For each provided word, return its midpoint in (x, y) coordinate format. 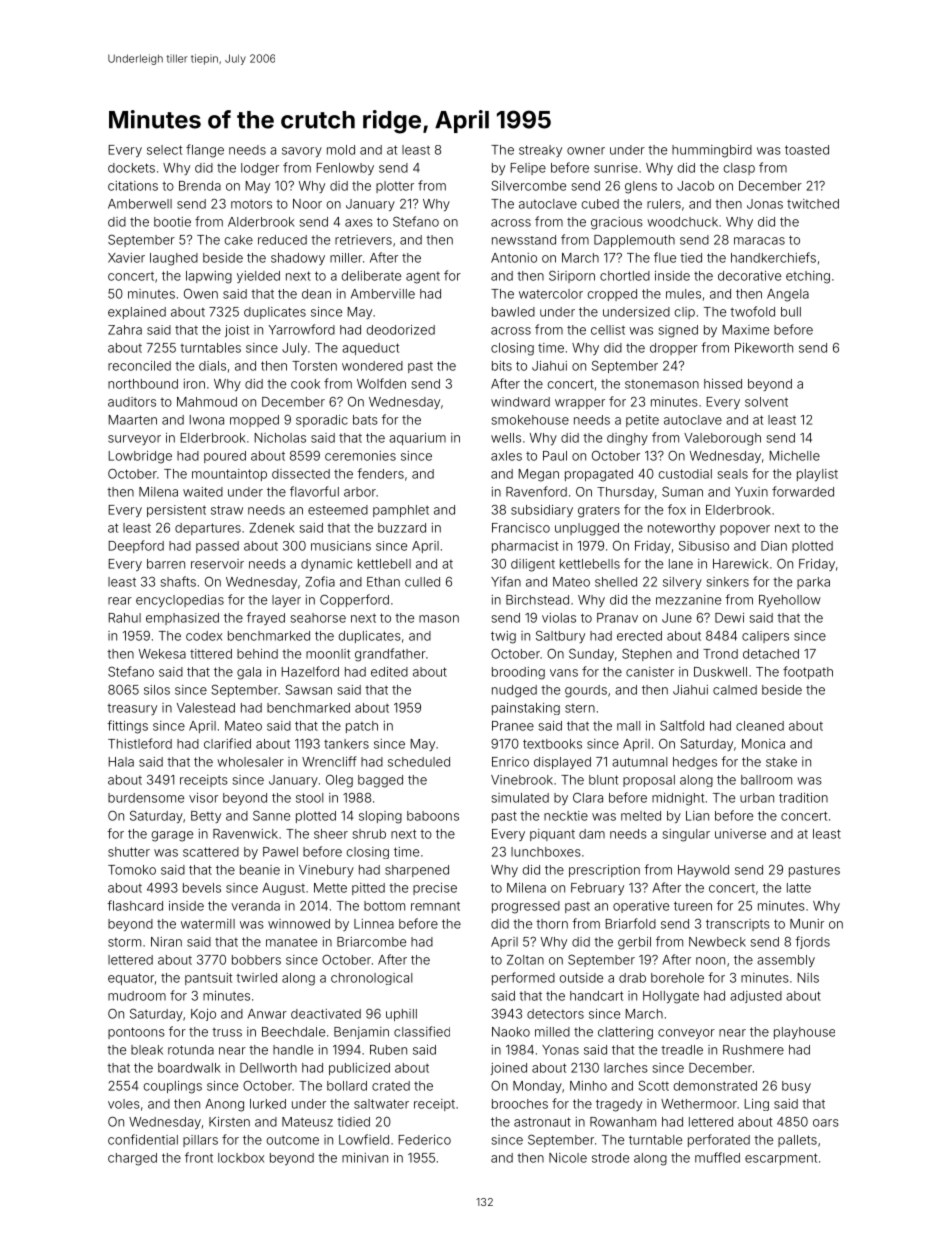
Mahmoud (207, 402)
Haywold (703, 871)
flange (205, 151)
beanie (260, 870)
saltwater (381, 1104)
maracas (759, 241)
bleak (147, 1050)
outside (581, 978)
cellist (608, 330)
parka (813, 583)
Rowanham (623, 1122)
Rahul (125, 618)
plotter (395, 187)
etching (808, 277)
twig (503, 637)
